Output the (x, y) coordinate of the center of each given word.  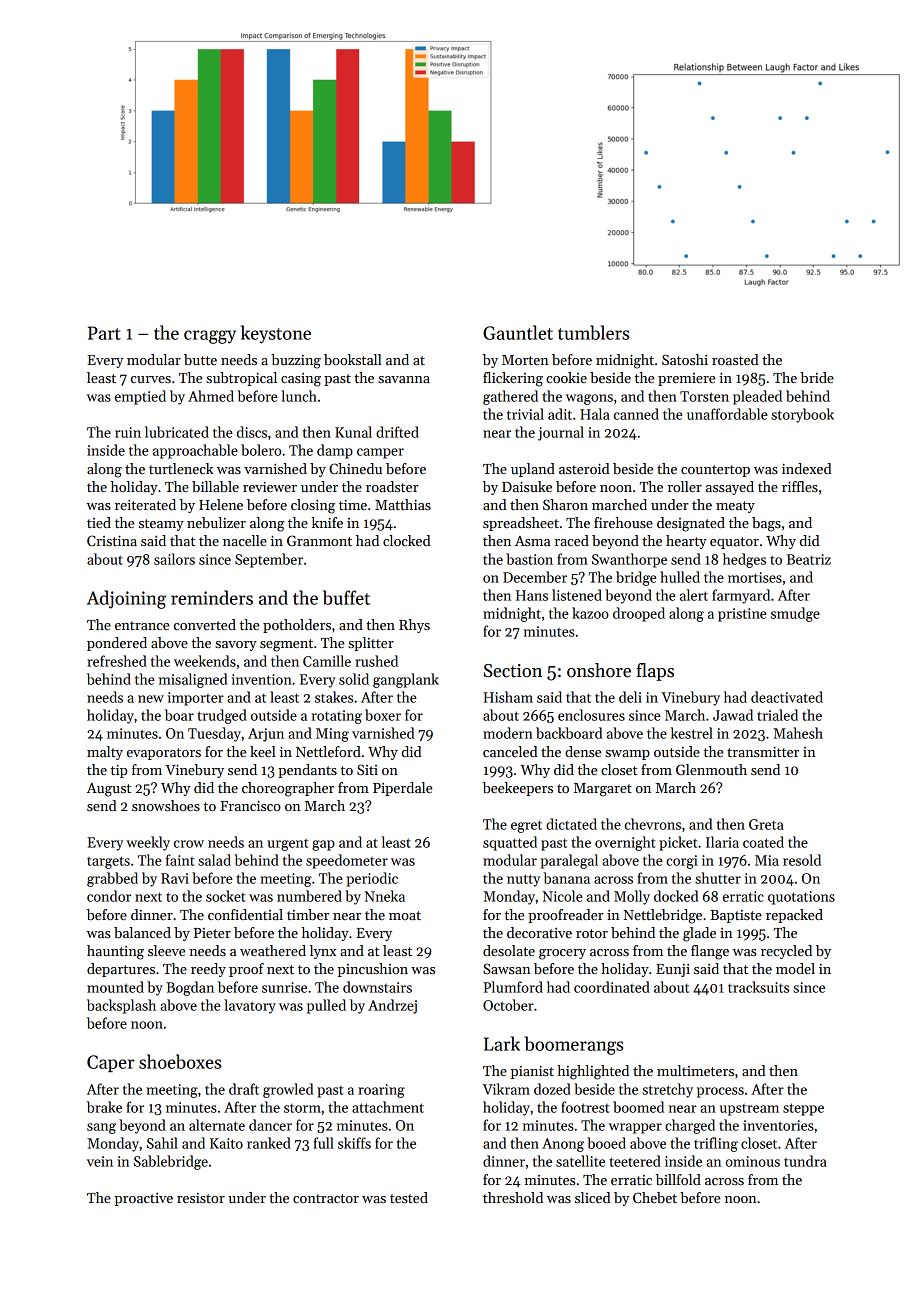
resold (802, 860)
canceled (510, 751)
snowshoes (166, 805)
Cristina (112, 540)
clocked (407, 540)
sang (101, 1128)
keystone (276, 334)
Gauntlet (518, 332)
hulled (680, 577)
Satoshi (685, 359)
